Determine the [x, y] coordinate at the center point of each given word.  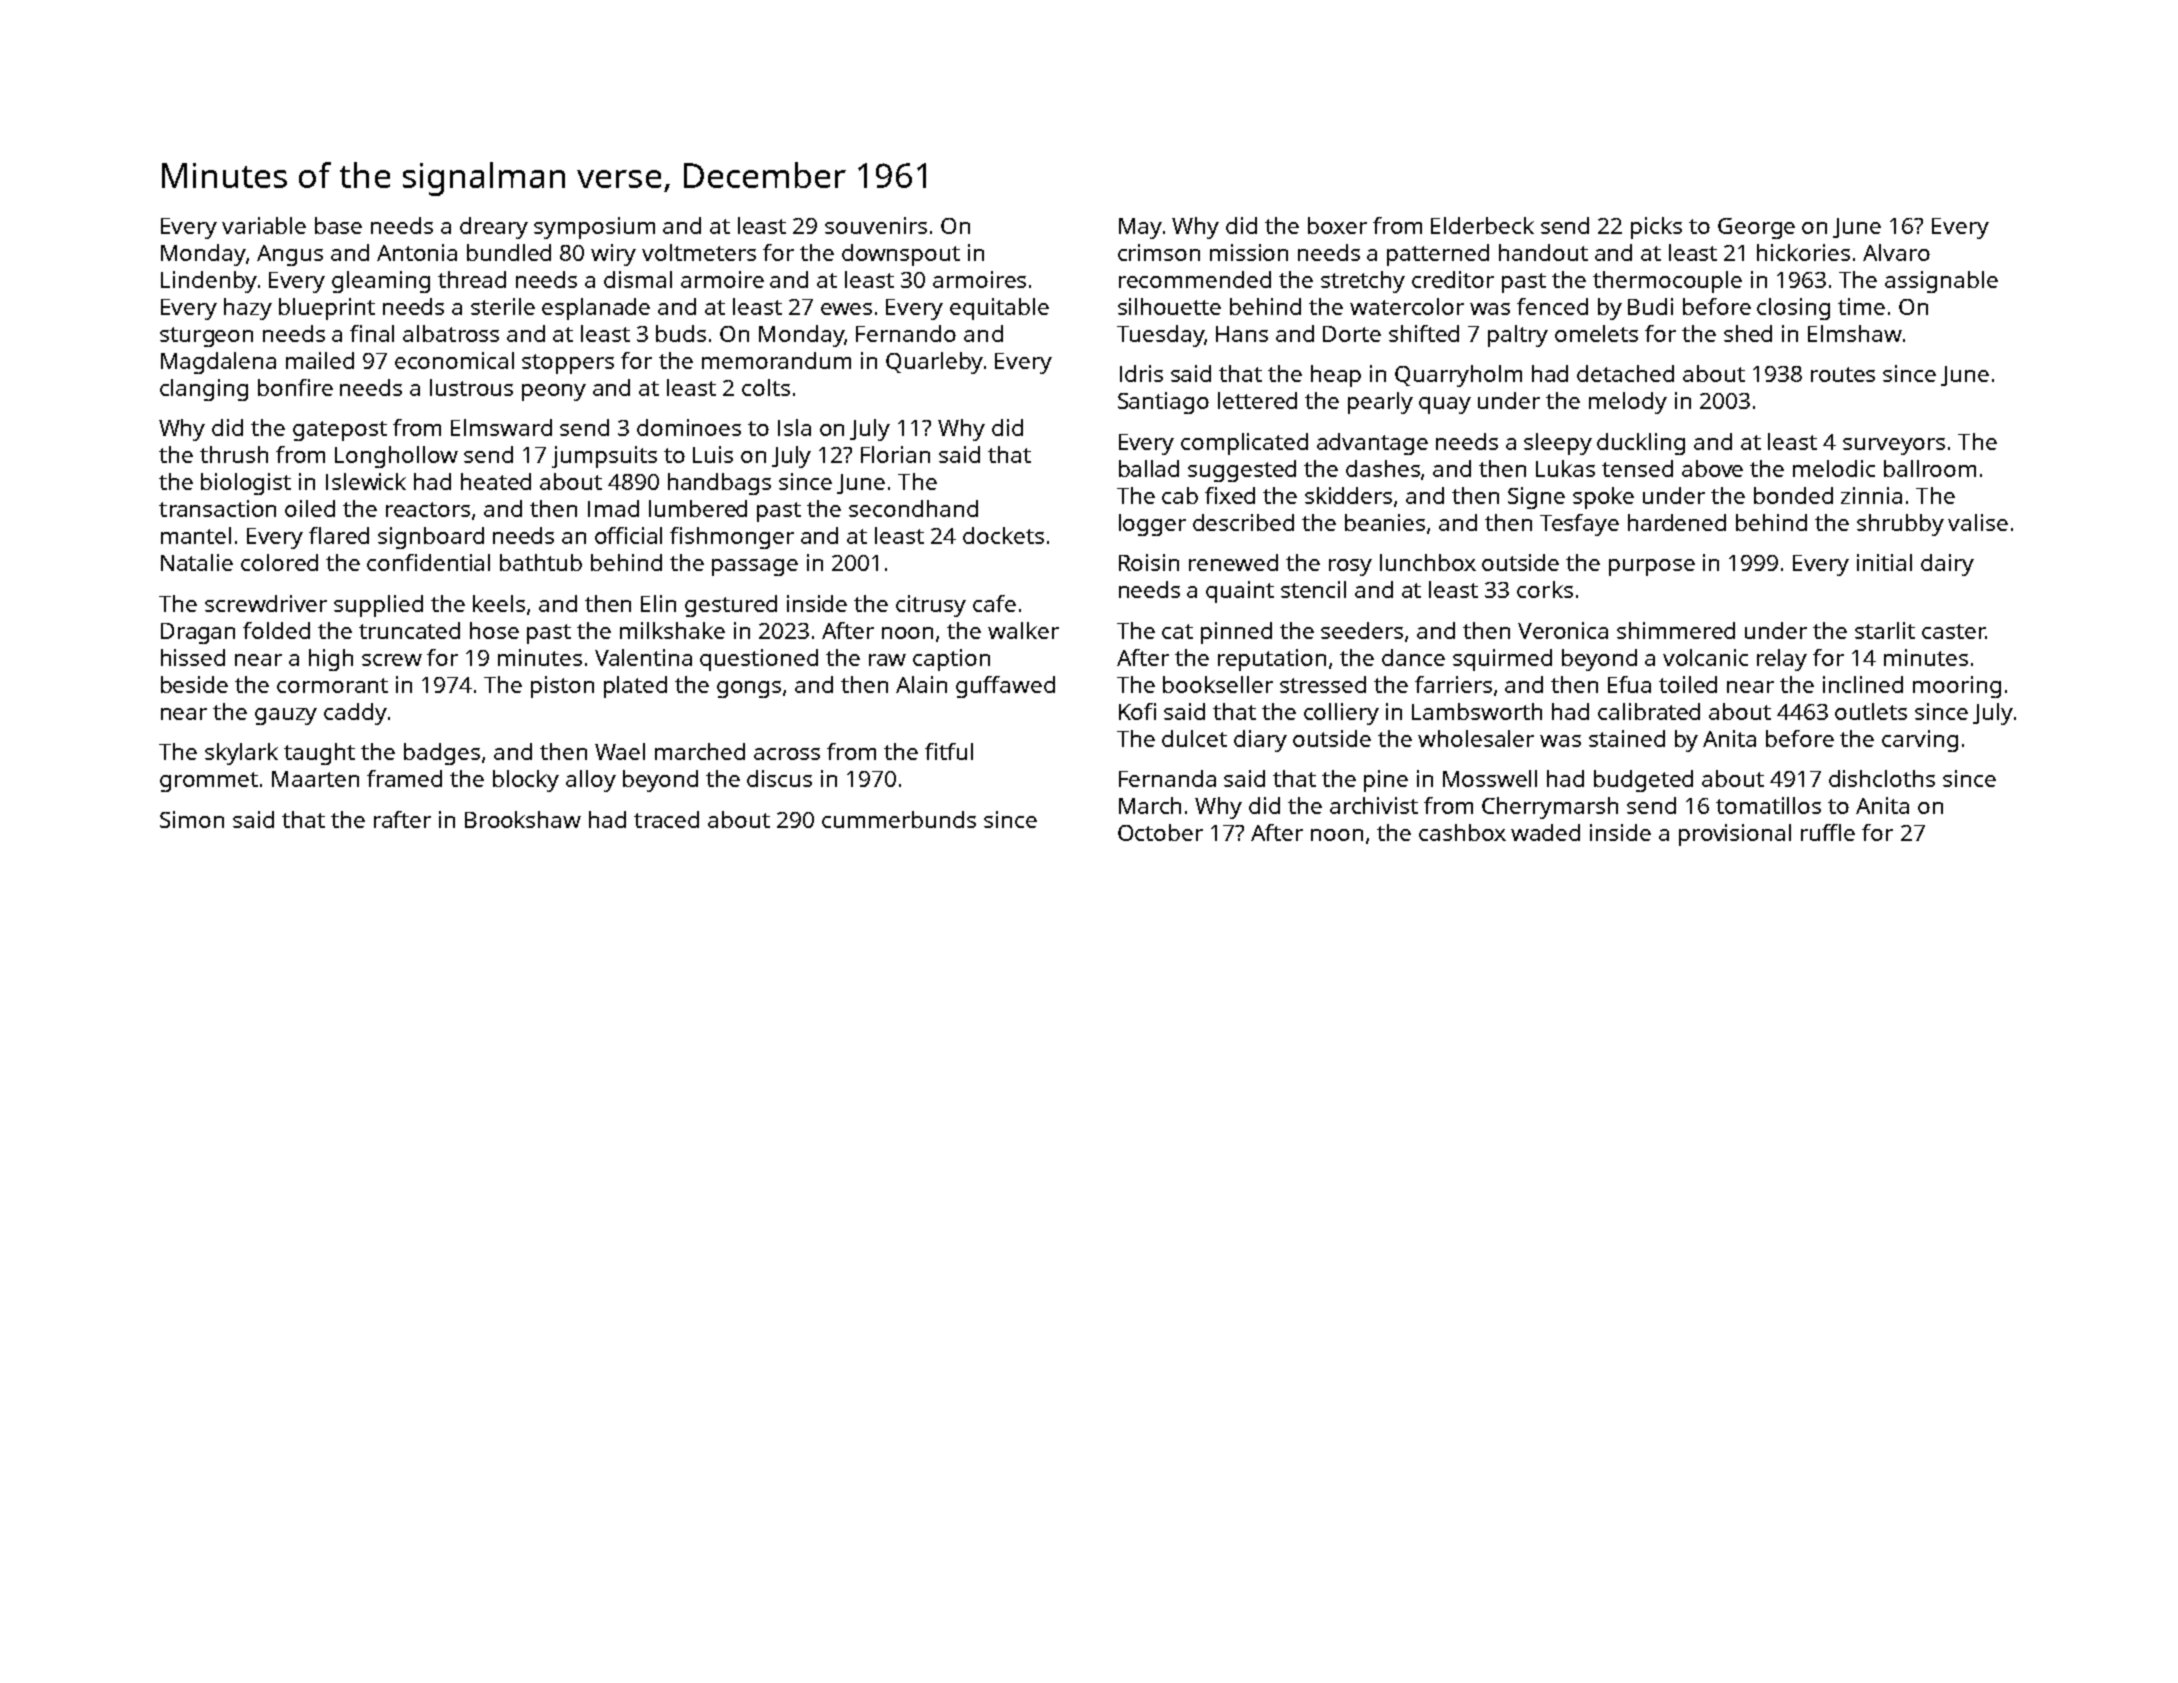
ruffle [1828, 832]
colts [766, 387]
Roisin [1149, 562]
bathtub [541, 562]
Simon [192, 819]
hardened [1677, 522]
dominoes [689, 427]
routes [1843, 374]
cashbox [1462, 832]
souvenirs [876, 225]
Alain [921, 684]
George [1756, 228]
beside [194, 684]
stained [1627, 738]
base [338, 225]
